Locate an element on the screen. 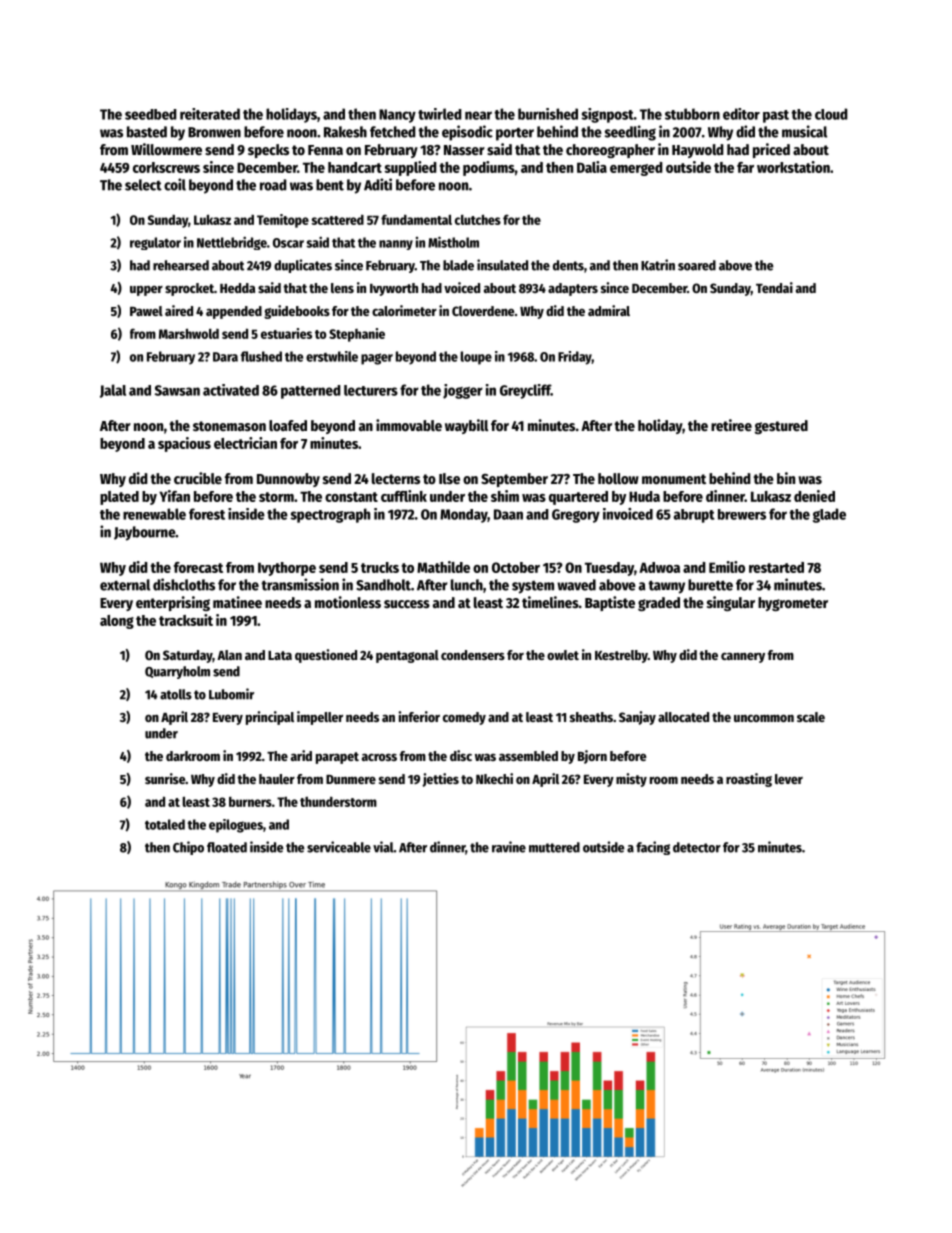 The height and width of the screenshot is (1233, 952). hollow is located at coordinates (618, 478).
